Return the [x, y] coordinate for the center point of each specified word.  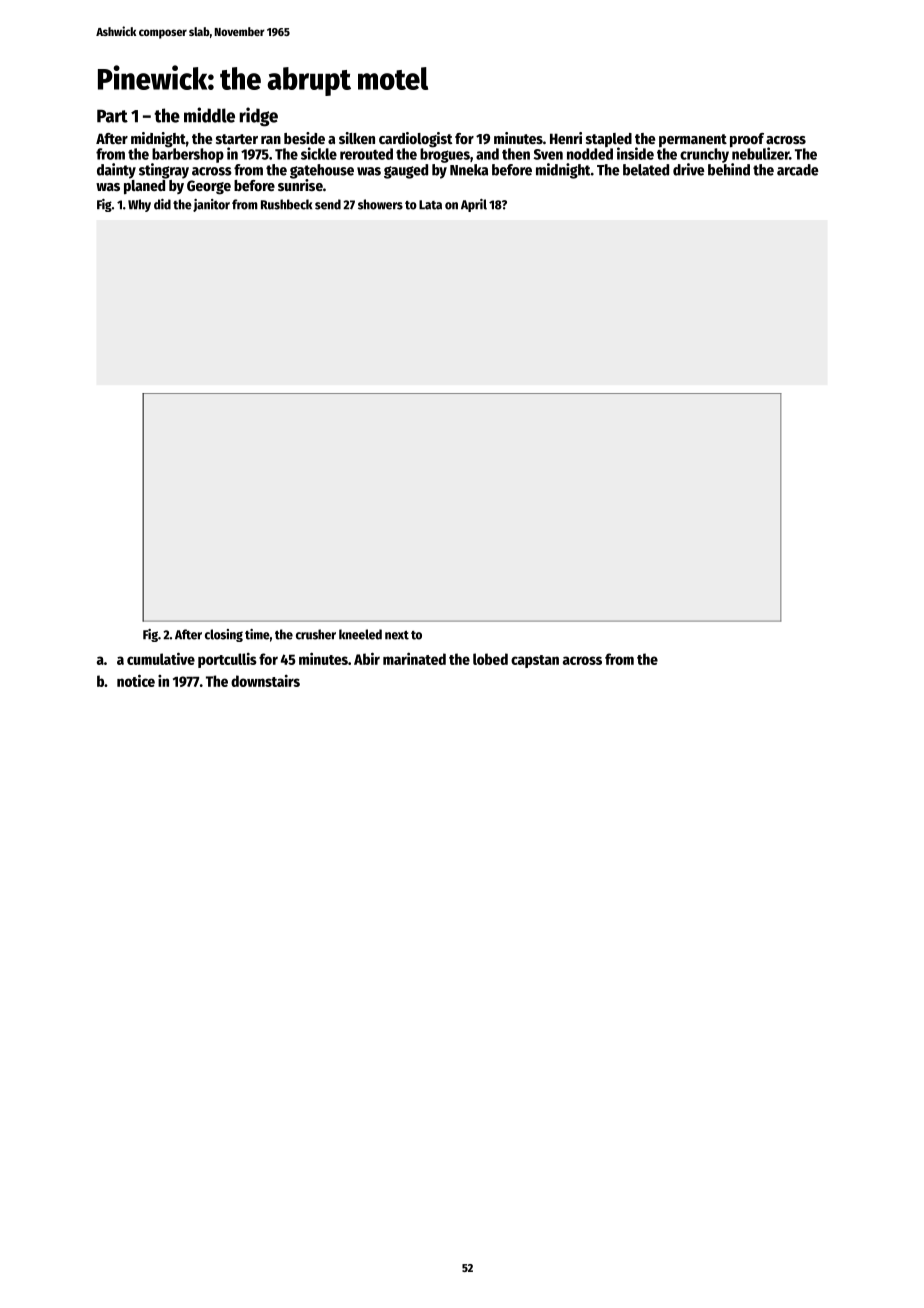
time [257, 634]
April [474, 205]
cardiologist [416, 140]
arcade [798, 170]
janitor [211, 205]
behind [729, 169]
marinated [414, 658]
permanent [693, 140]
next [397, 635]
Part [112, 116]
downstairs [265, 680]
